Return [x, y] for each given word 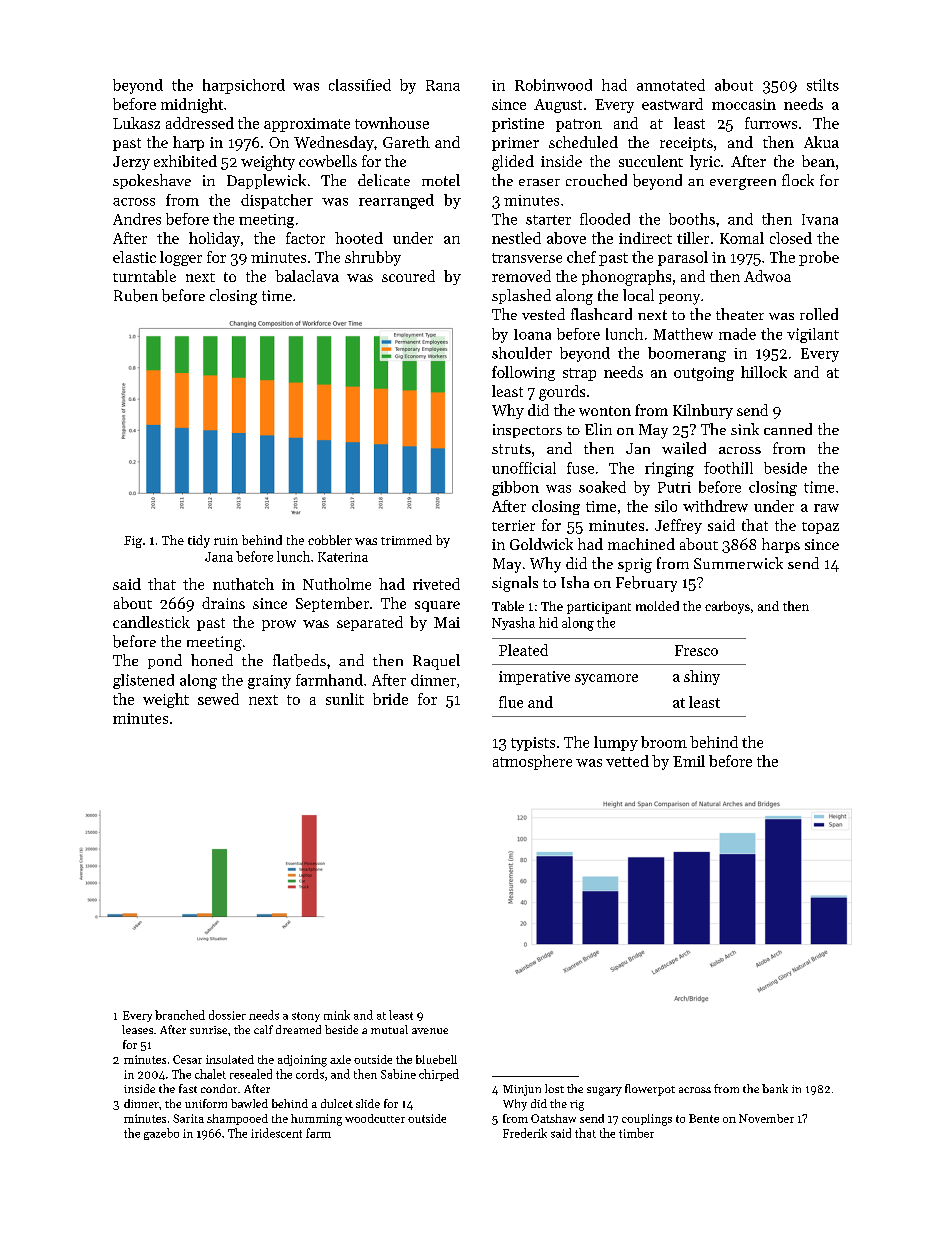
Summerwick [738, 563]
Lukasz [136, 123]
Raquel [436, 662]
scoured [408, 276]
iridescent [276, 1133]
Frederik [525, 1133]
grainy [269, 682]
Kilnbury [703, 411]
